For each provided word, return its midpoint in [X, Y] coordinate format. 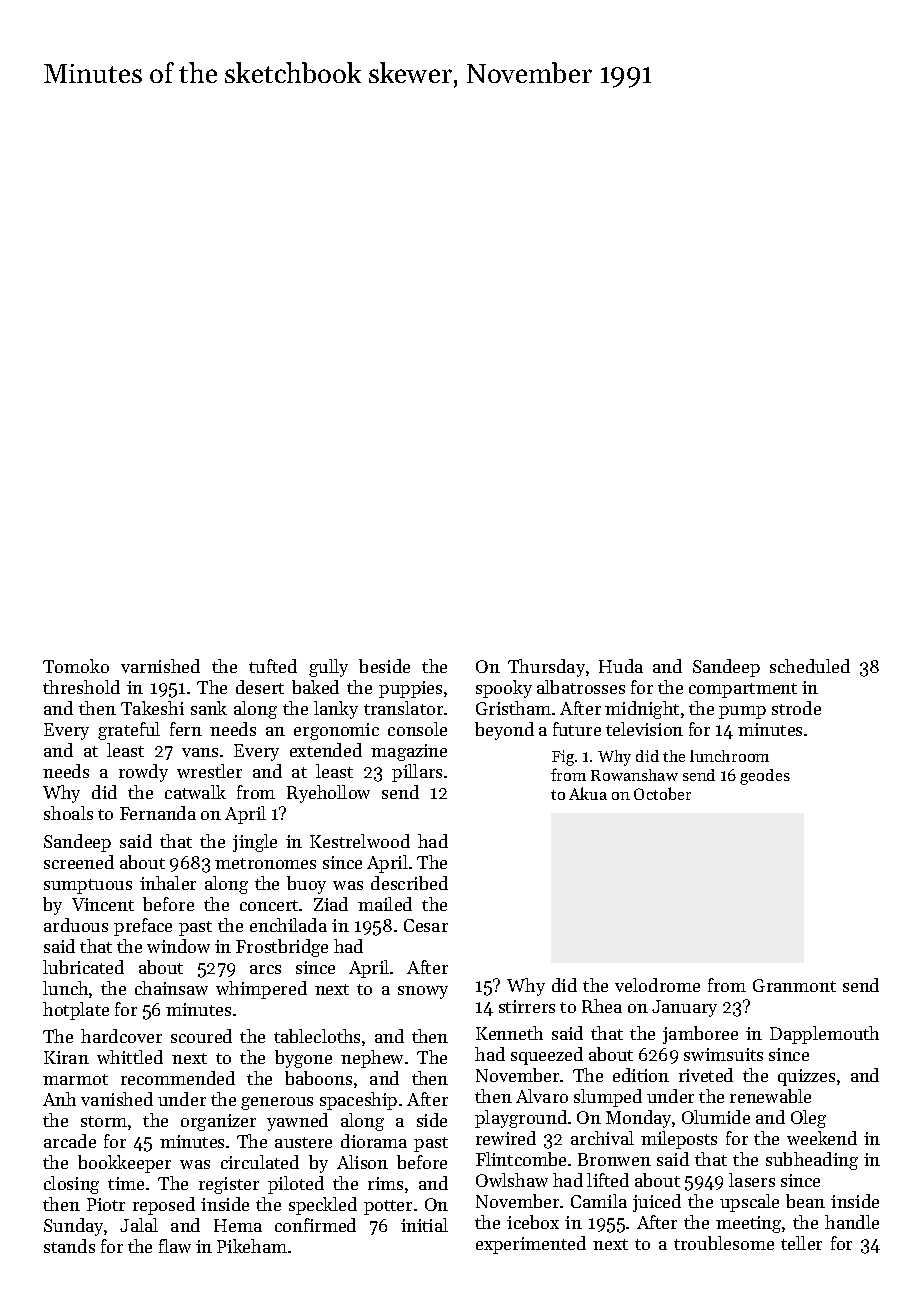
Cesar [426, 925]
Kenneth [509, 1033]
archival [602, 1138]
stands [69, 1246]
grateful [129, 731]
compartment [743, 690]
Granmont [794, 985]
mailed [385, 904]
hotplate [76, 1011]
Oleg [808, 1119]
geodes [765, 777]
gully [328, 668]
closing [71, 1185]
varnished [160, 666]
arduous [76, 925]
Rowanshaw [634, 775]
